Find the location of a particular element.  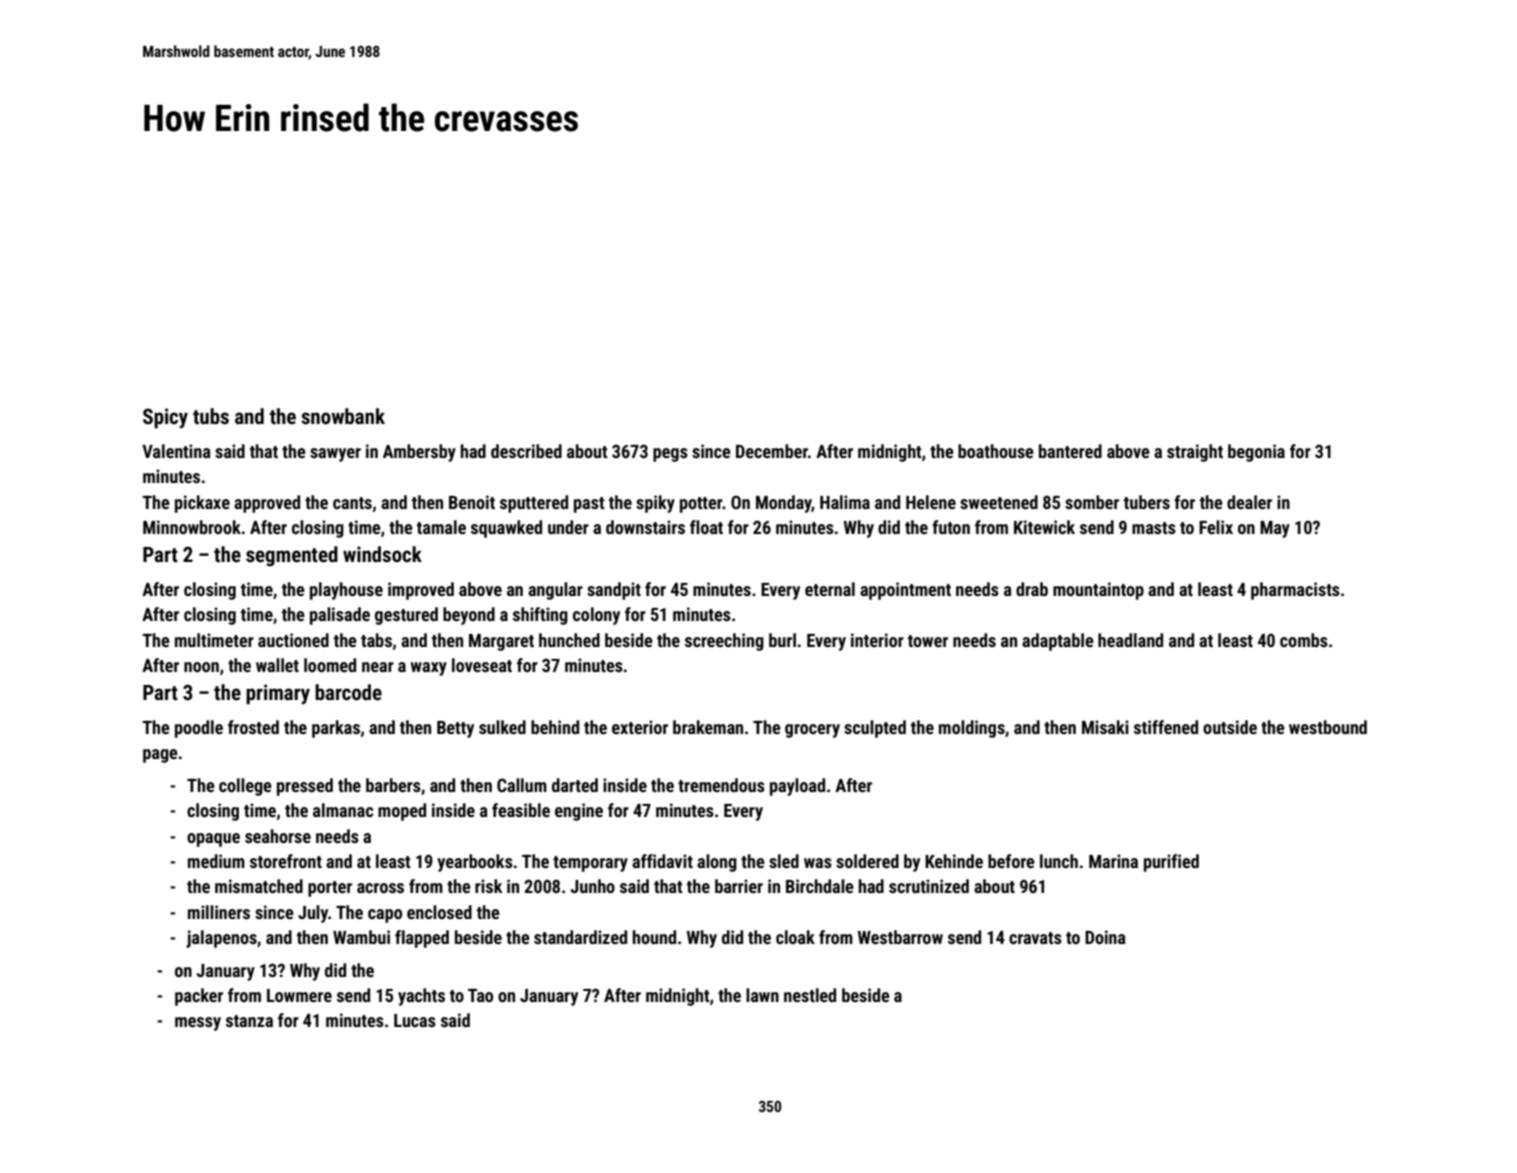

segmented is located at coordinates (292, 556).
